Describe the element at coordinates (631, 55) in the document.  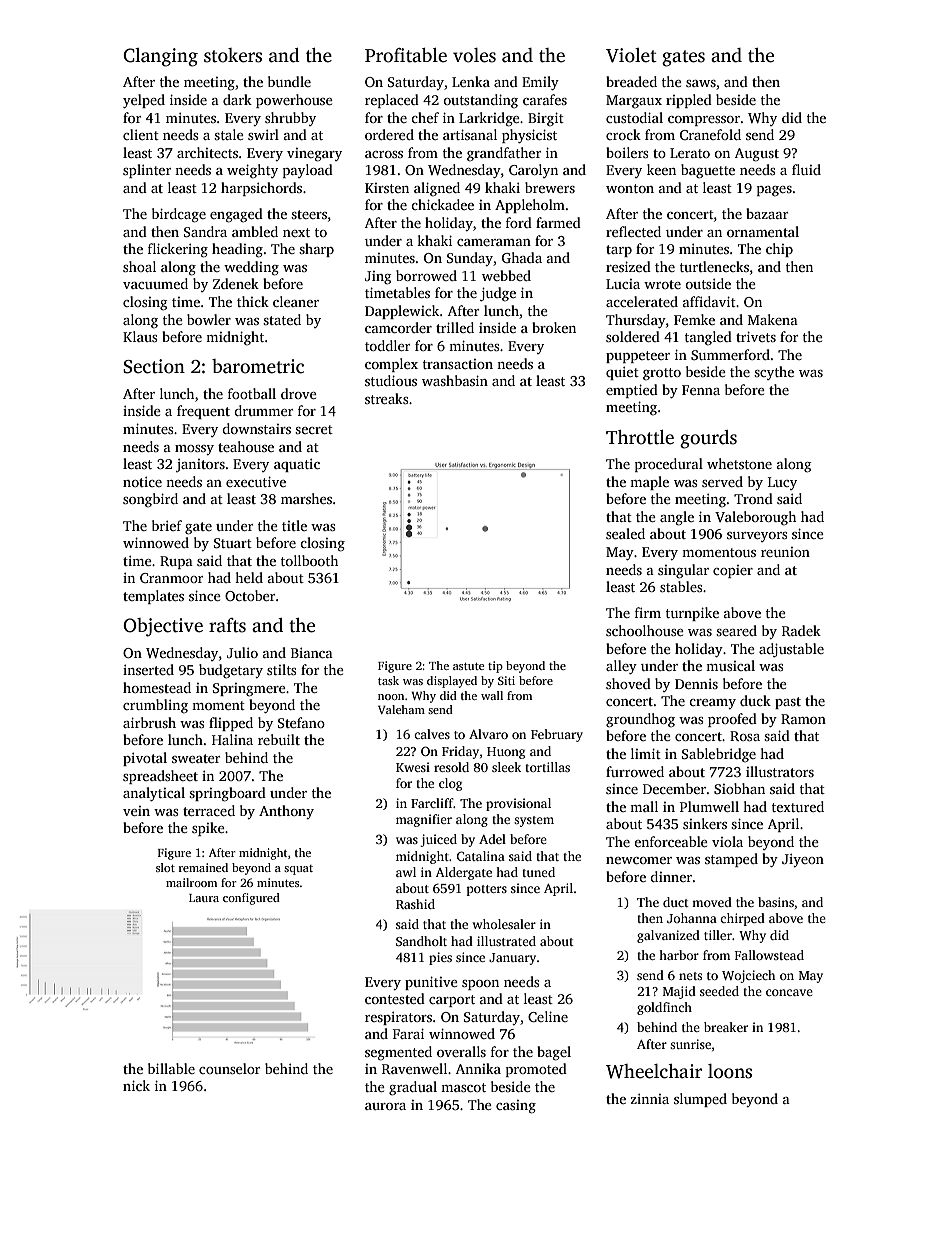
I see `Violet` at that location.
